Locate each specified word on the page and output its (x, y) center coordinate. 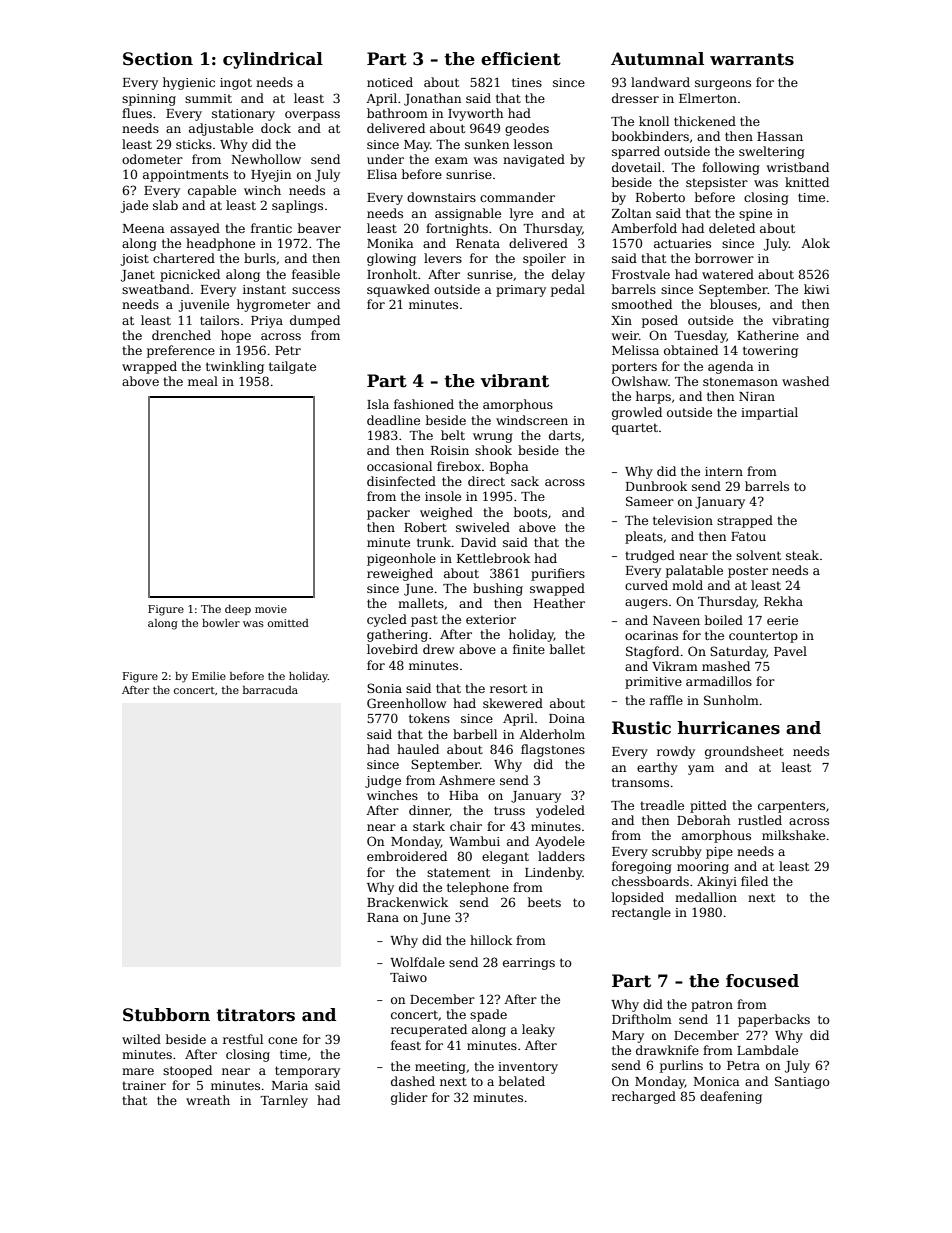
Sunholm (731, 700)
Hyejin (271, 176)
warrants (752, 59)
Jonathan (432, 99)
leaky (538, 1030)
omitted (288, 623)
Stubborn (166, 1015)
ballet (567, 649)
